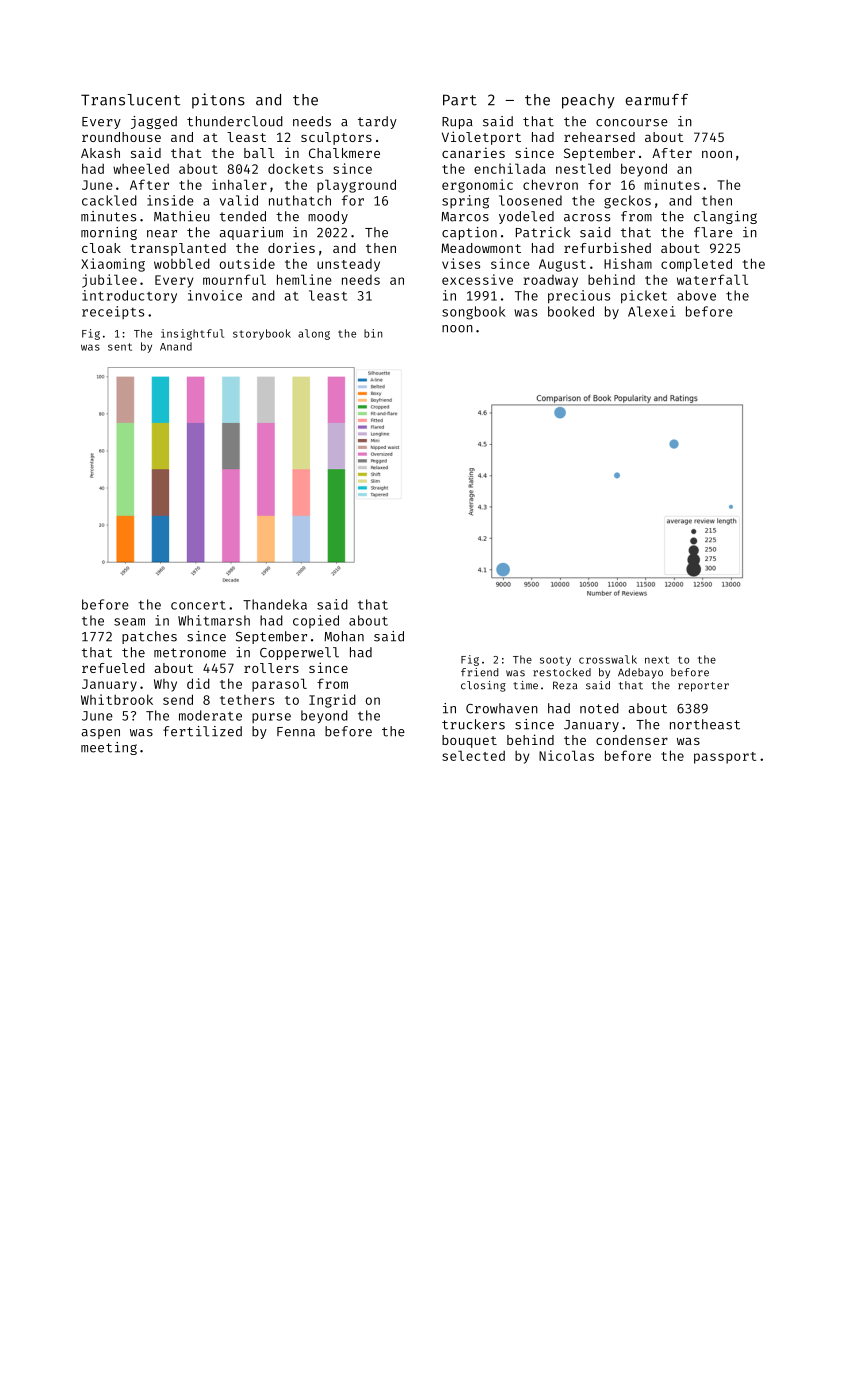  What do you see at coordinates (725, 217) in the screenshot?
I see `clanging` at bounding box center [725, 217].
